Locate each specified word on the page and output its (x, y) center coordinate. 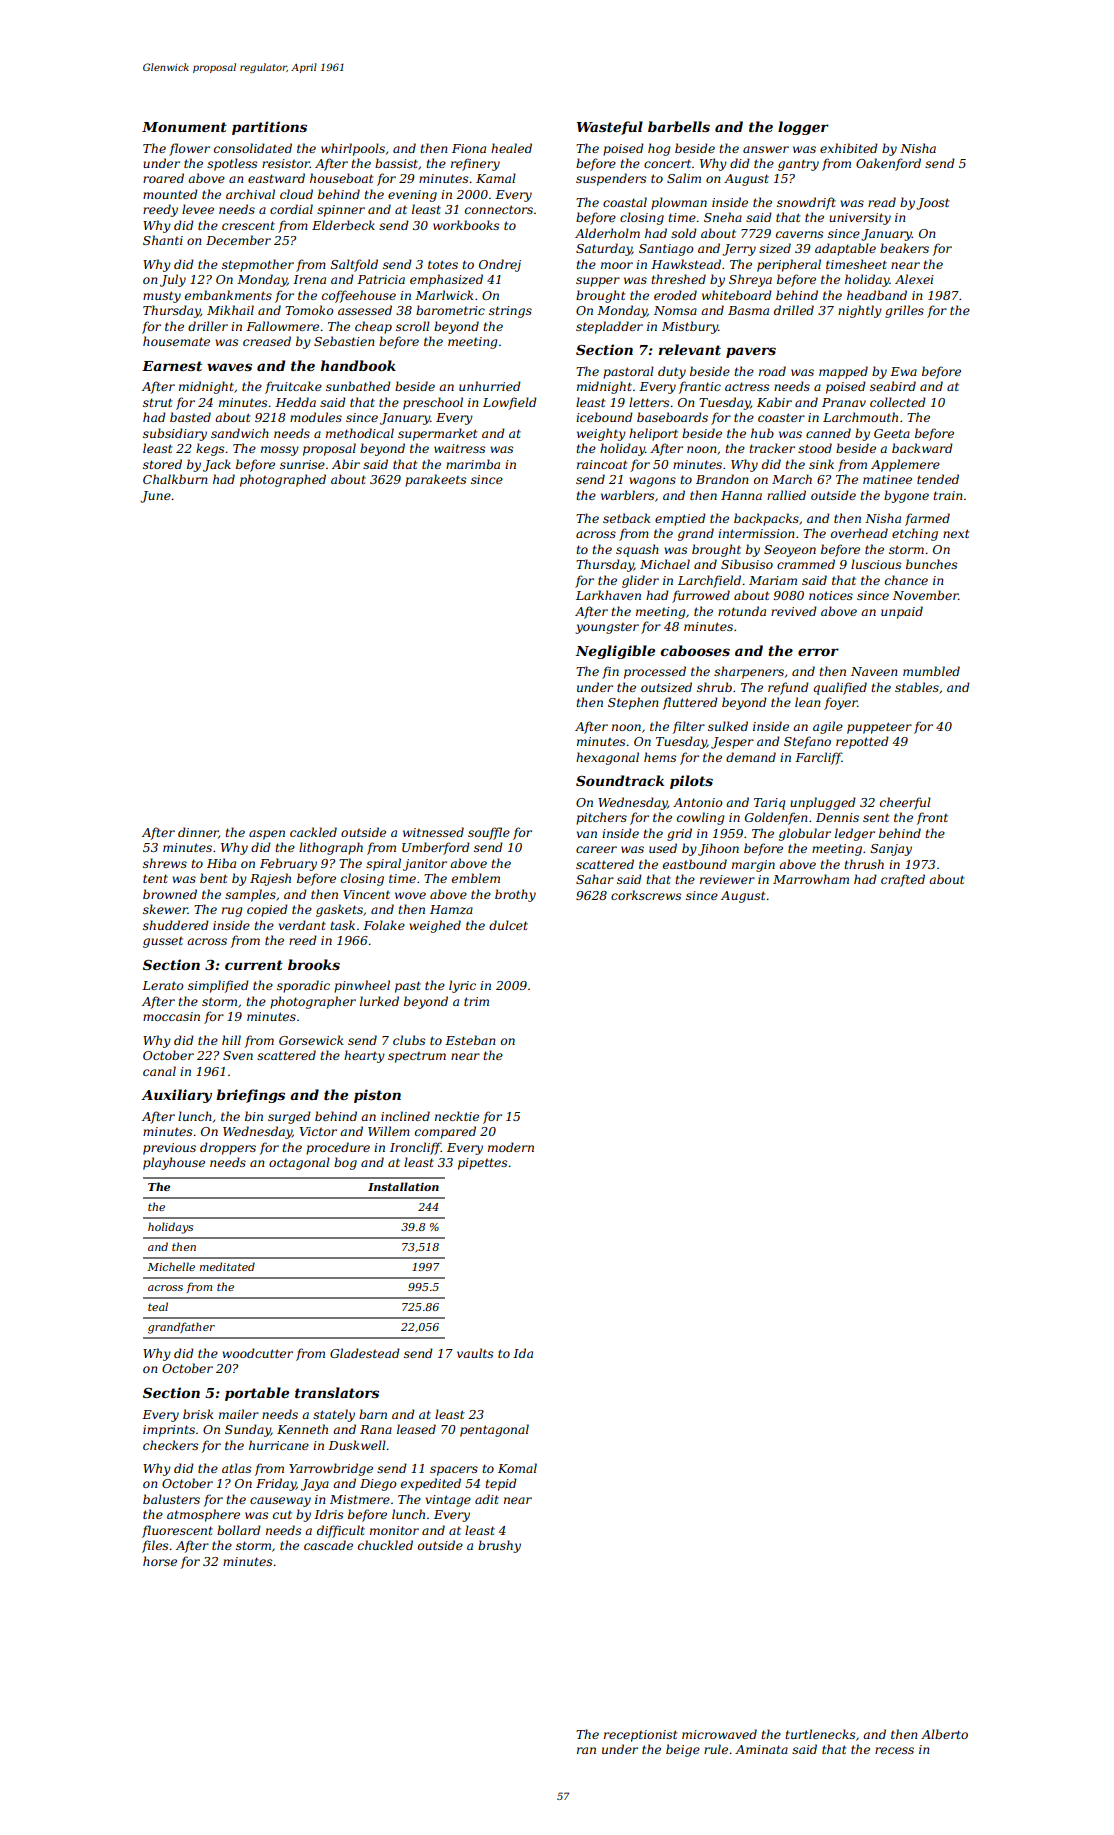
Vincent (366, 894)
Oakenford (888, 164)
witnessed (433, 832)
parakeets (435, 480)
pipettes (482, 1164)
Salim (684, 178)
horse (160, 1561)
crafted (903, 880)
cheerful (905, 803)
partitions (269, 128)
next (956, 533)
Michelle (171, 1266)
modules (316, 417)
